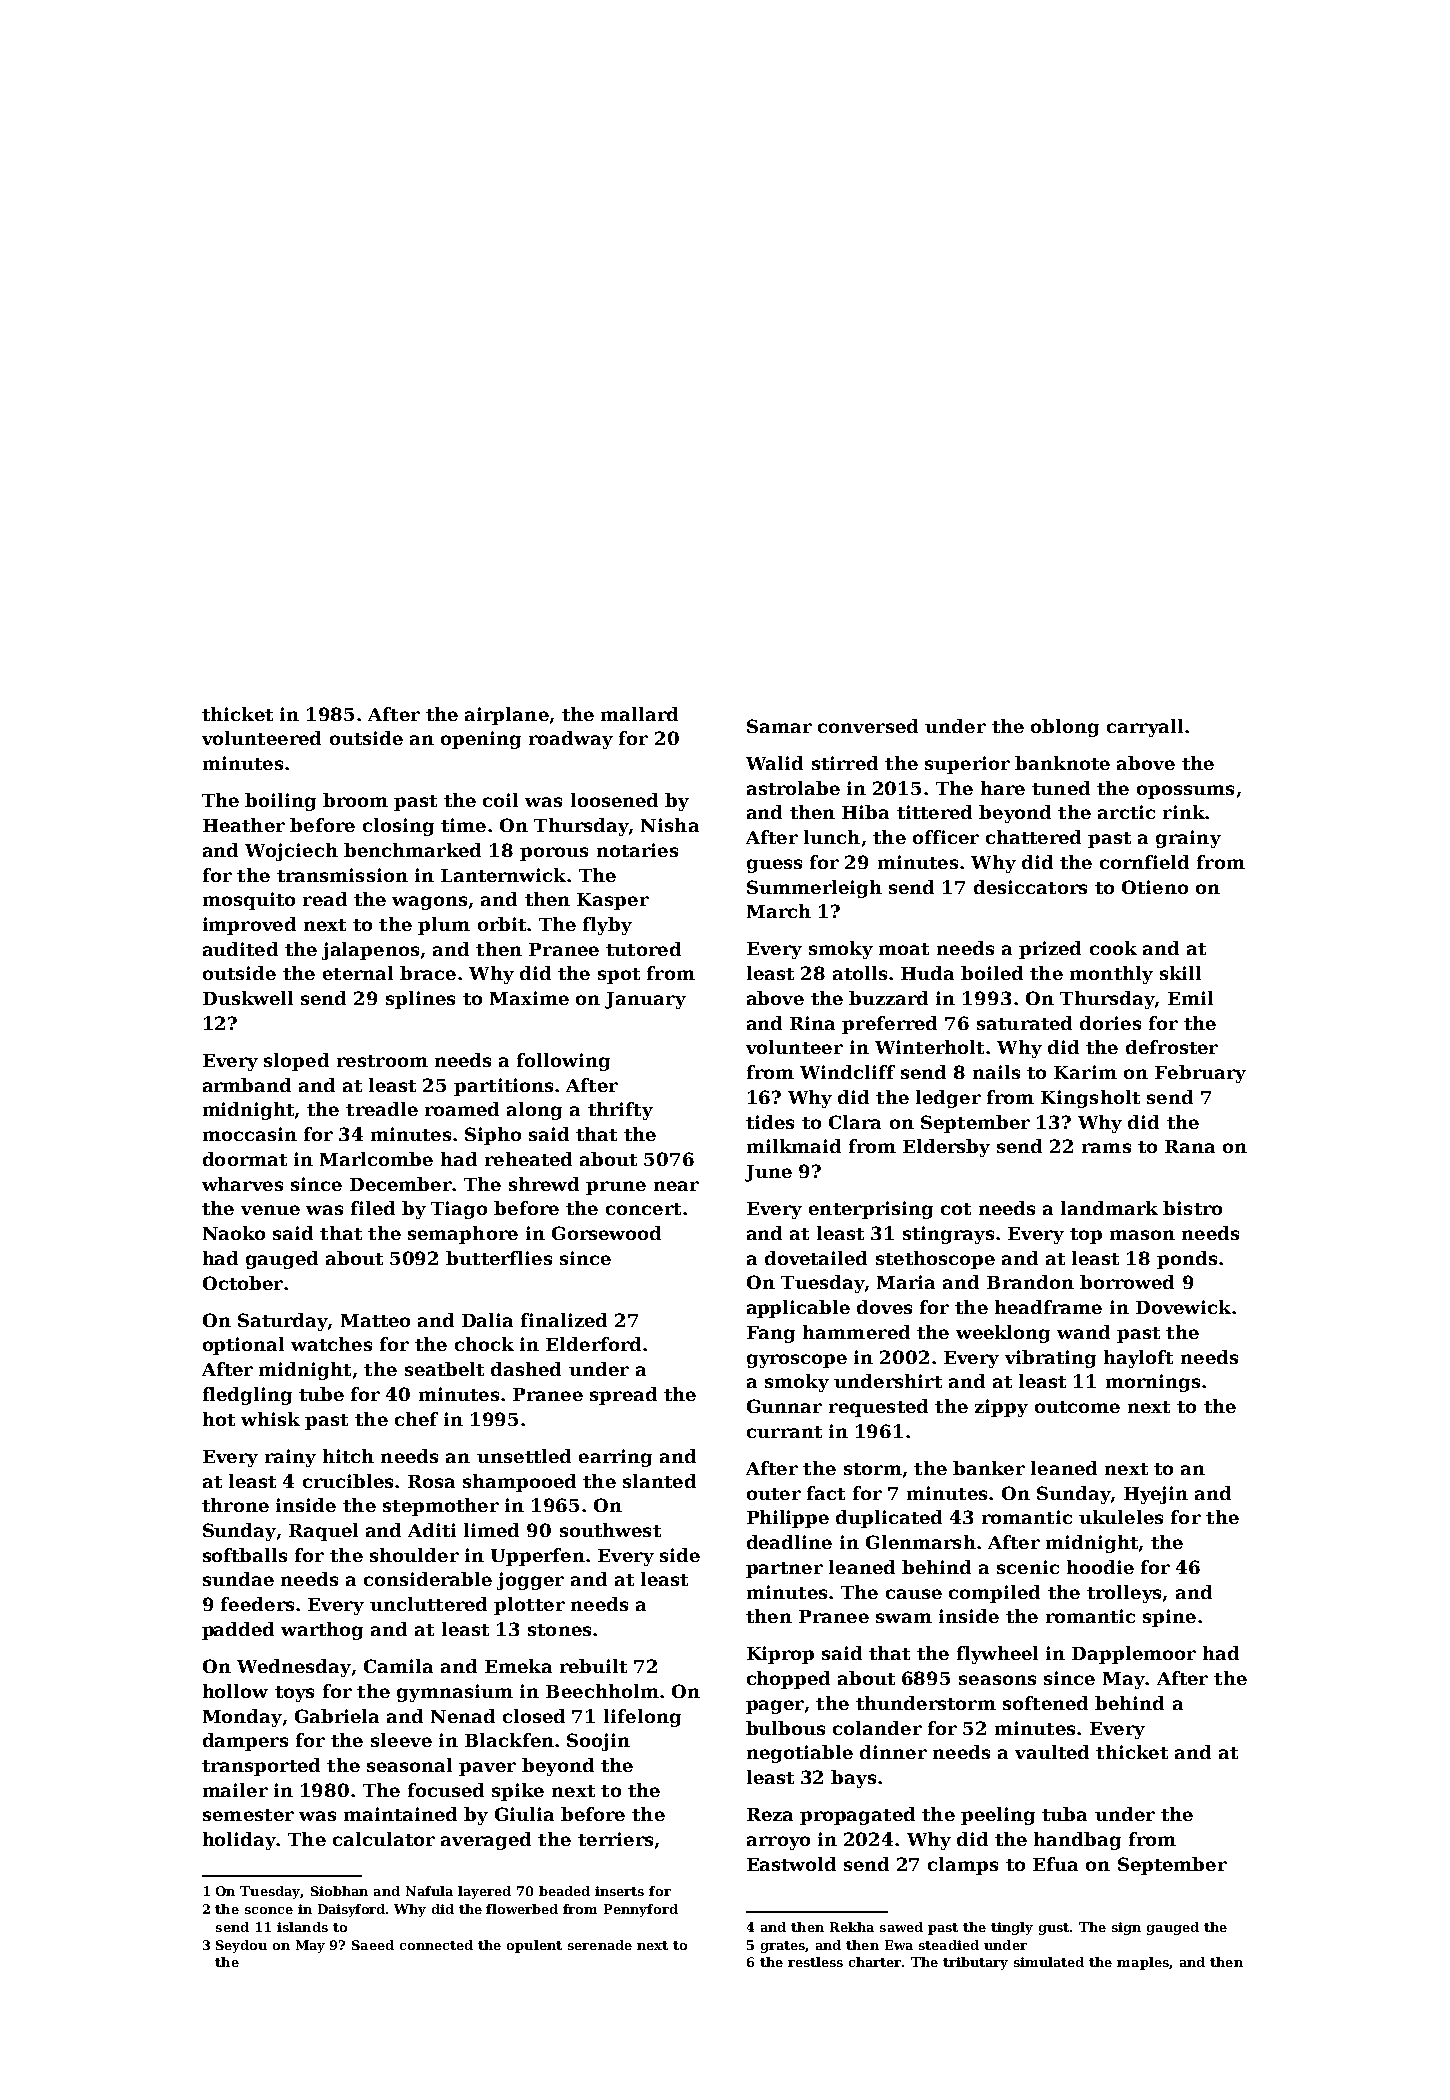 Image resolution: width=1450 pixels, height=2100 pixels. Describe the element at coordinates (1065, 728) in the image. I see `oblong` at that location.
